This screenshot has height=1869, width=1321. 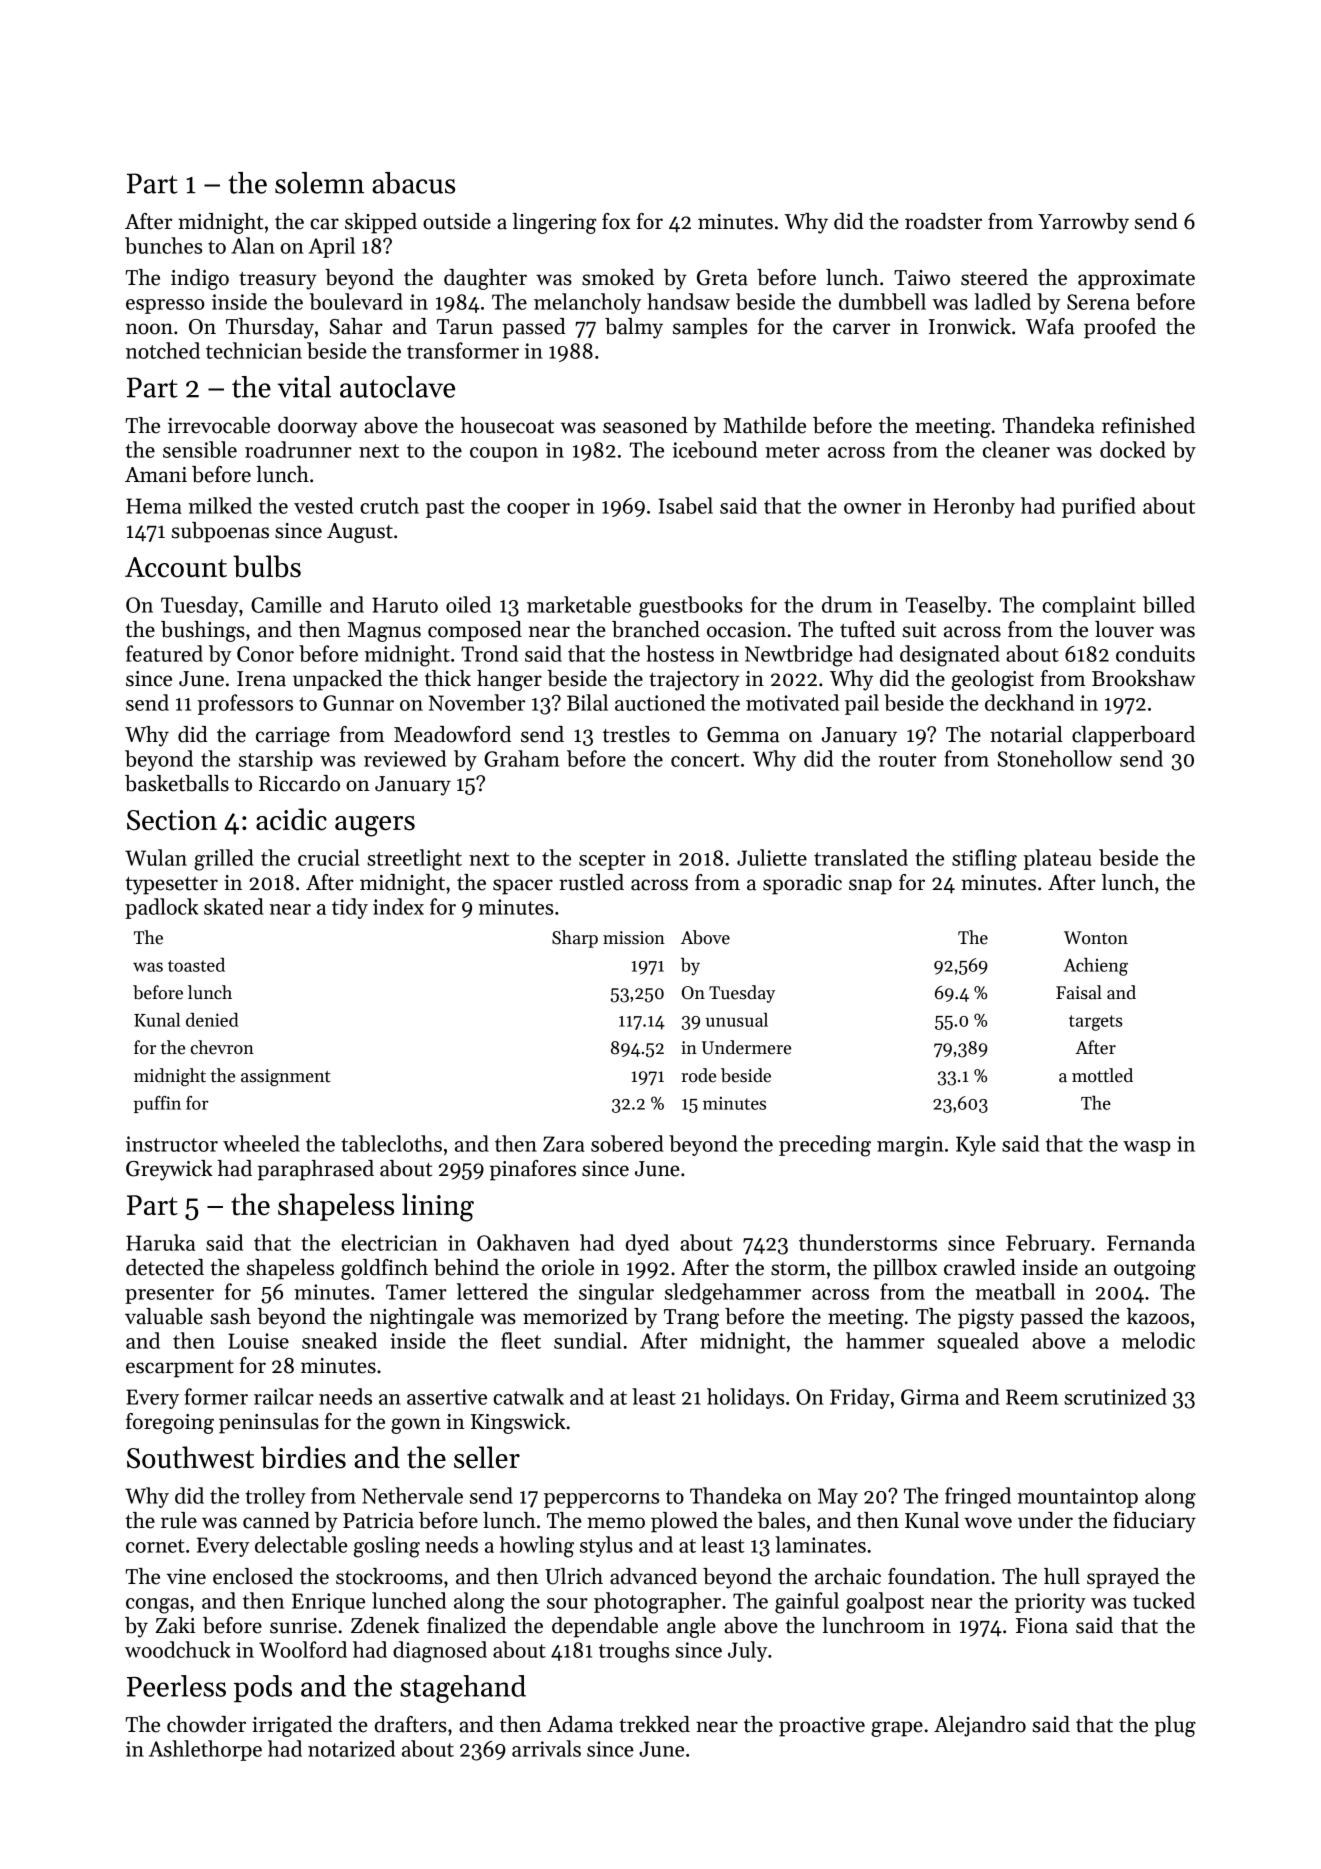 I want to click on stifling, so click(x=984, y=860).
